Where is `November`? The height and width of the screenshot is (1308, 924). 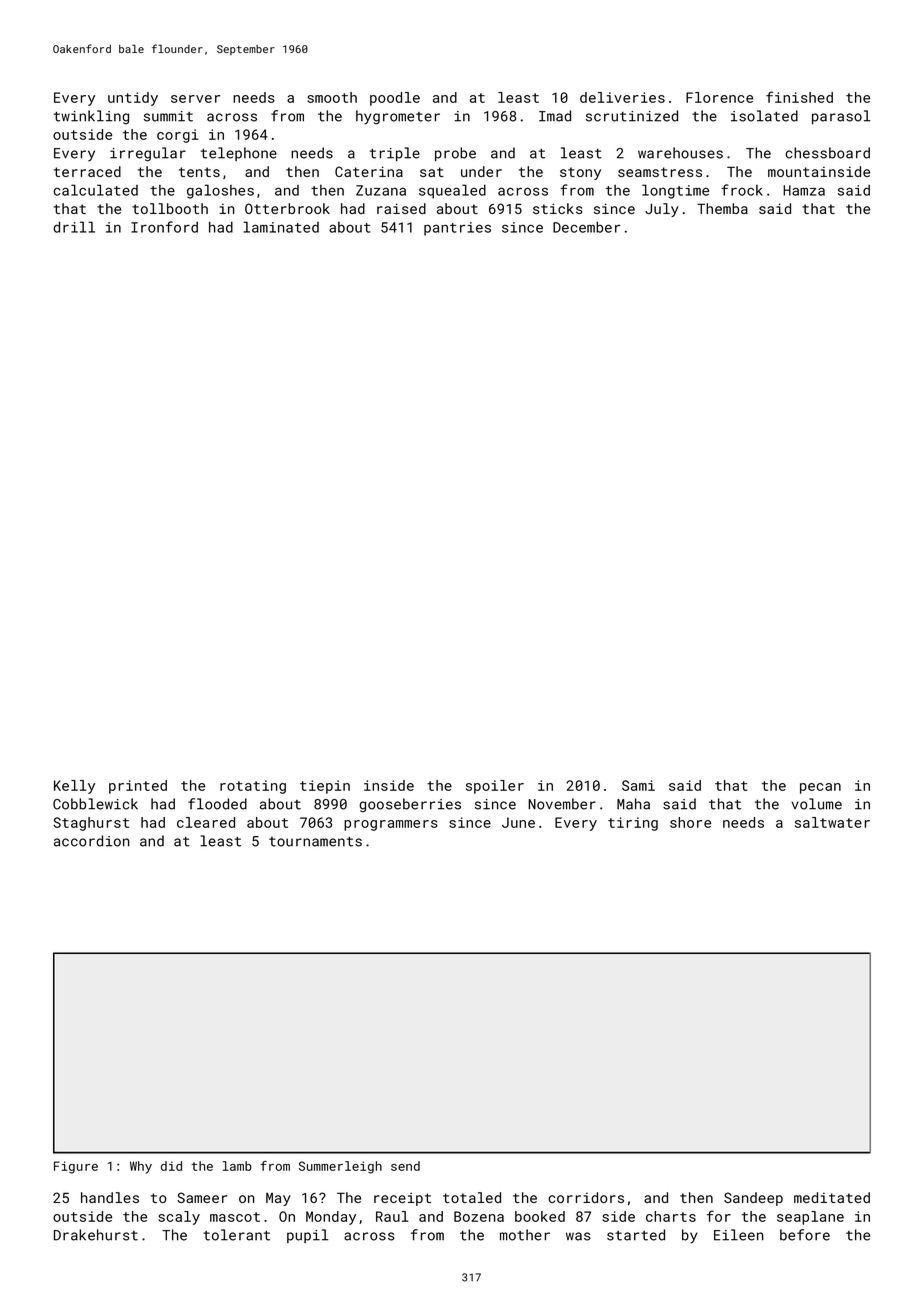
November is located at coordinates (562, 804).
